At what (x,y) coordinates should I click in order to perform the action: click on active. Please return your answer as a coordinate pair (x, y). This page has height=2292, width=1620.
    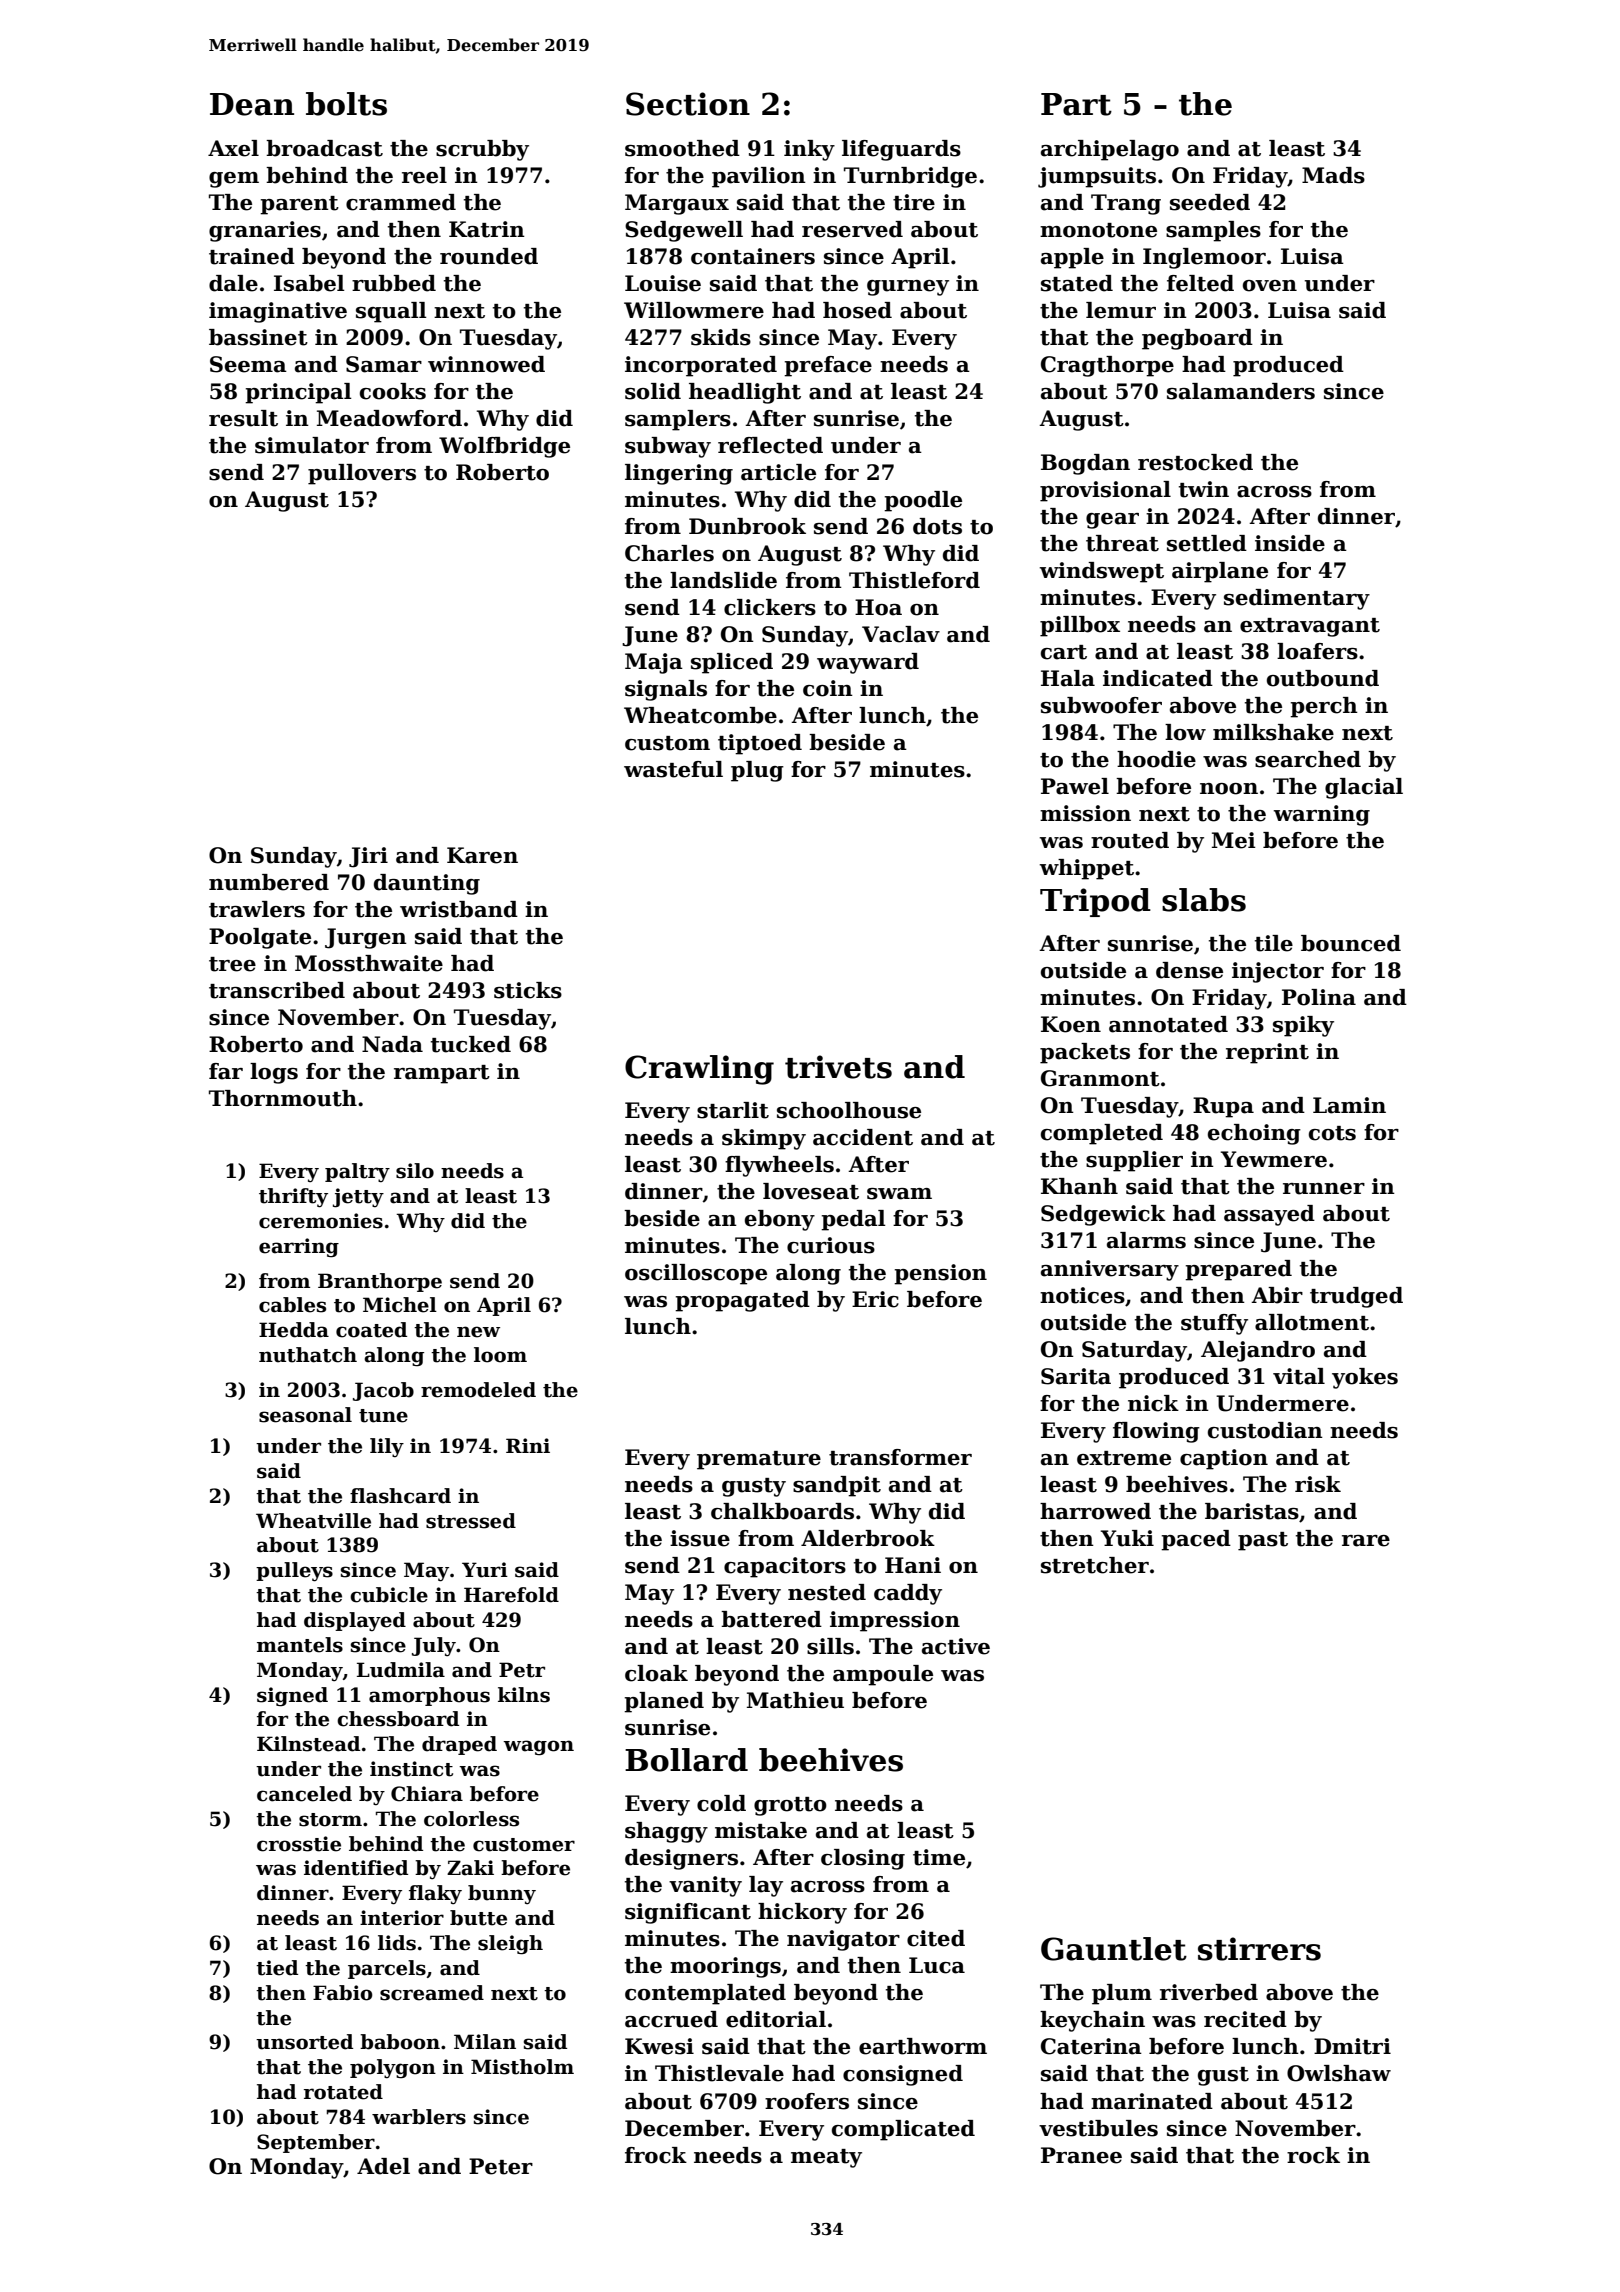
    Looking at the image, I should click on (956, 1646).
